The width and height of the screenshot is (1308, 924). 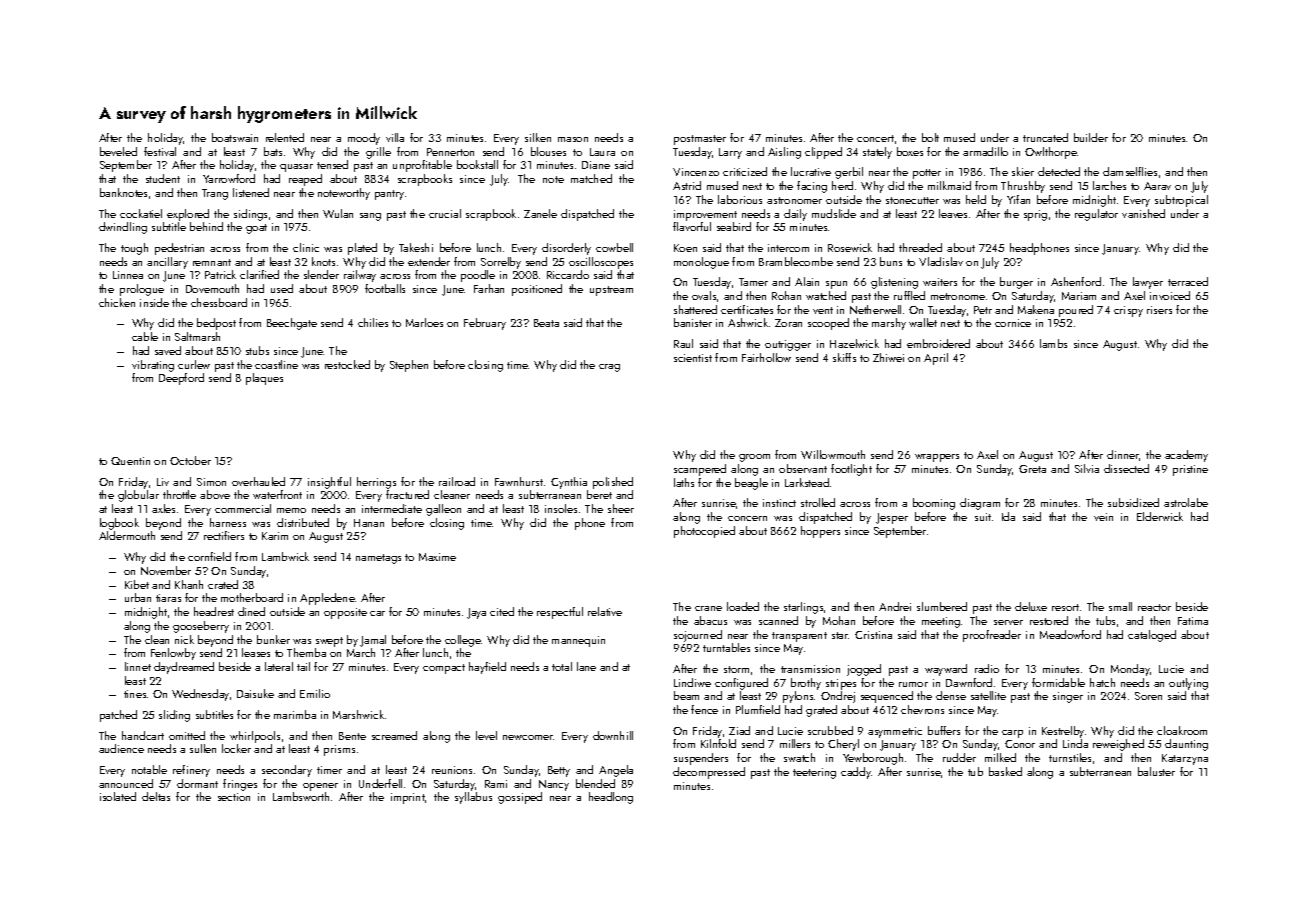 I want to click on Larkstead, so click(x=807, y=482).
